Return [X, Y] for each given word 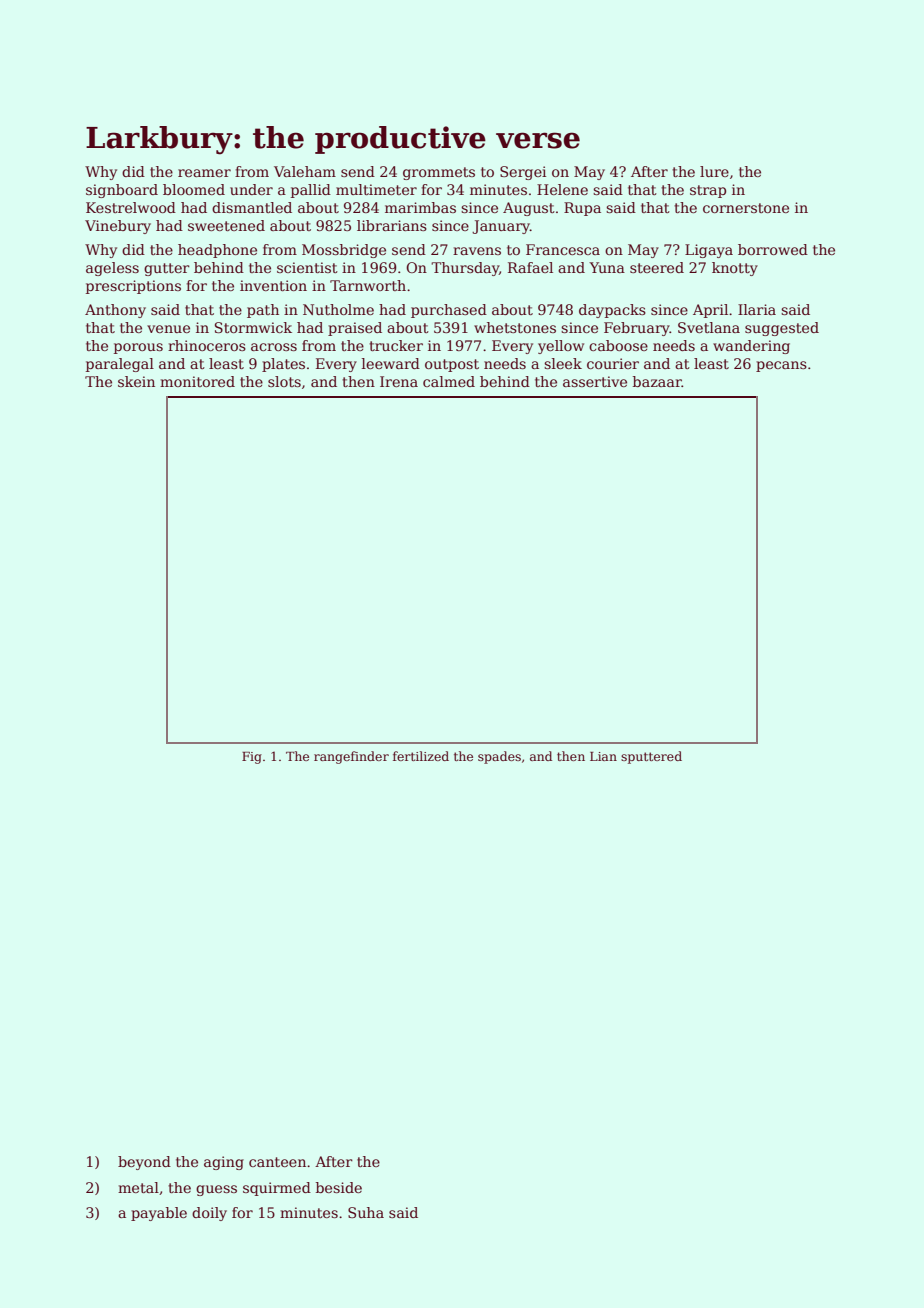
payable [159, 1214]
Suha [366, 1212]
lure [714, 171]
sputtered [651, 757]
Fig [252, 758]
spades [499, 757]
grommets [439, 173]
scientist [307, 267]
